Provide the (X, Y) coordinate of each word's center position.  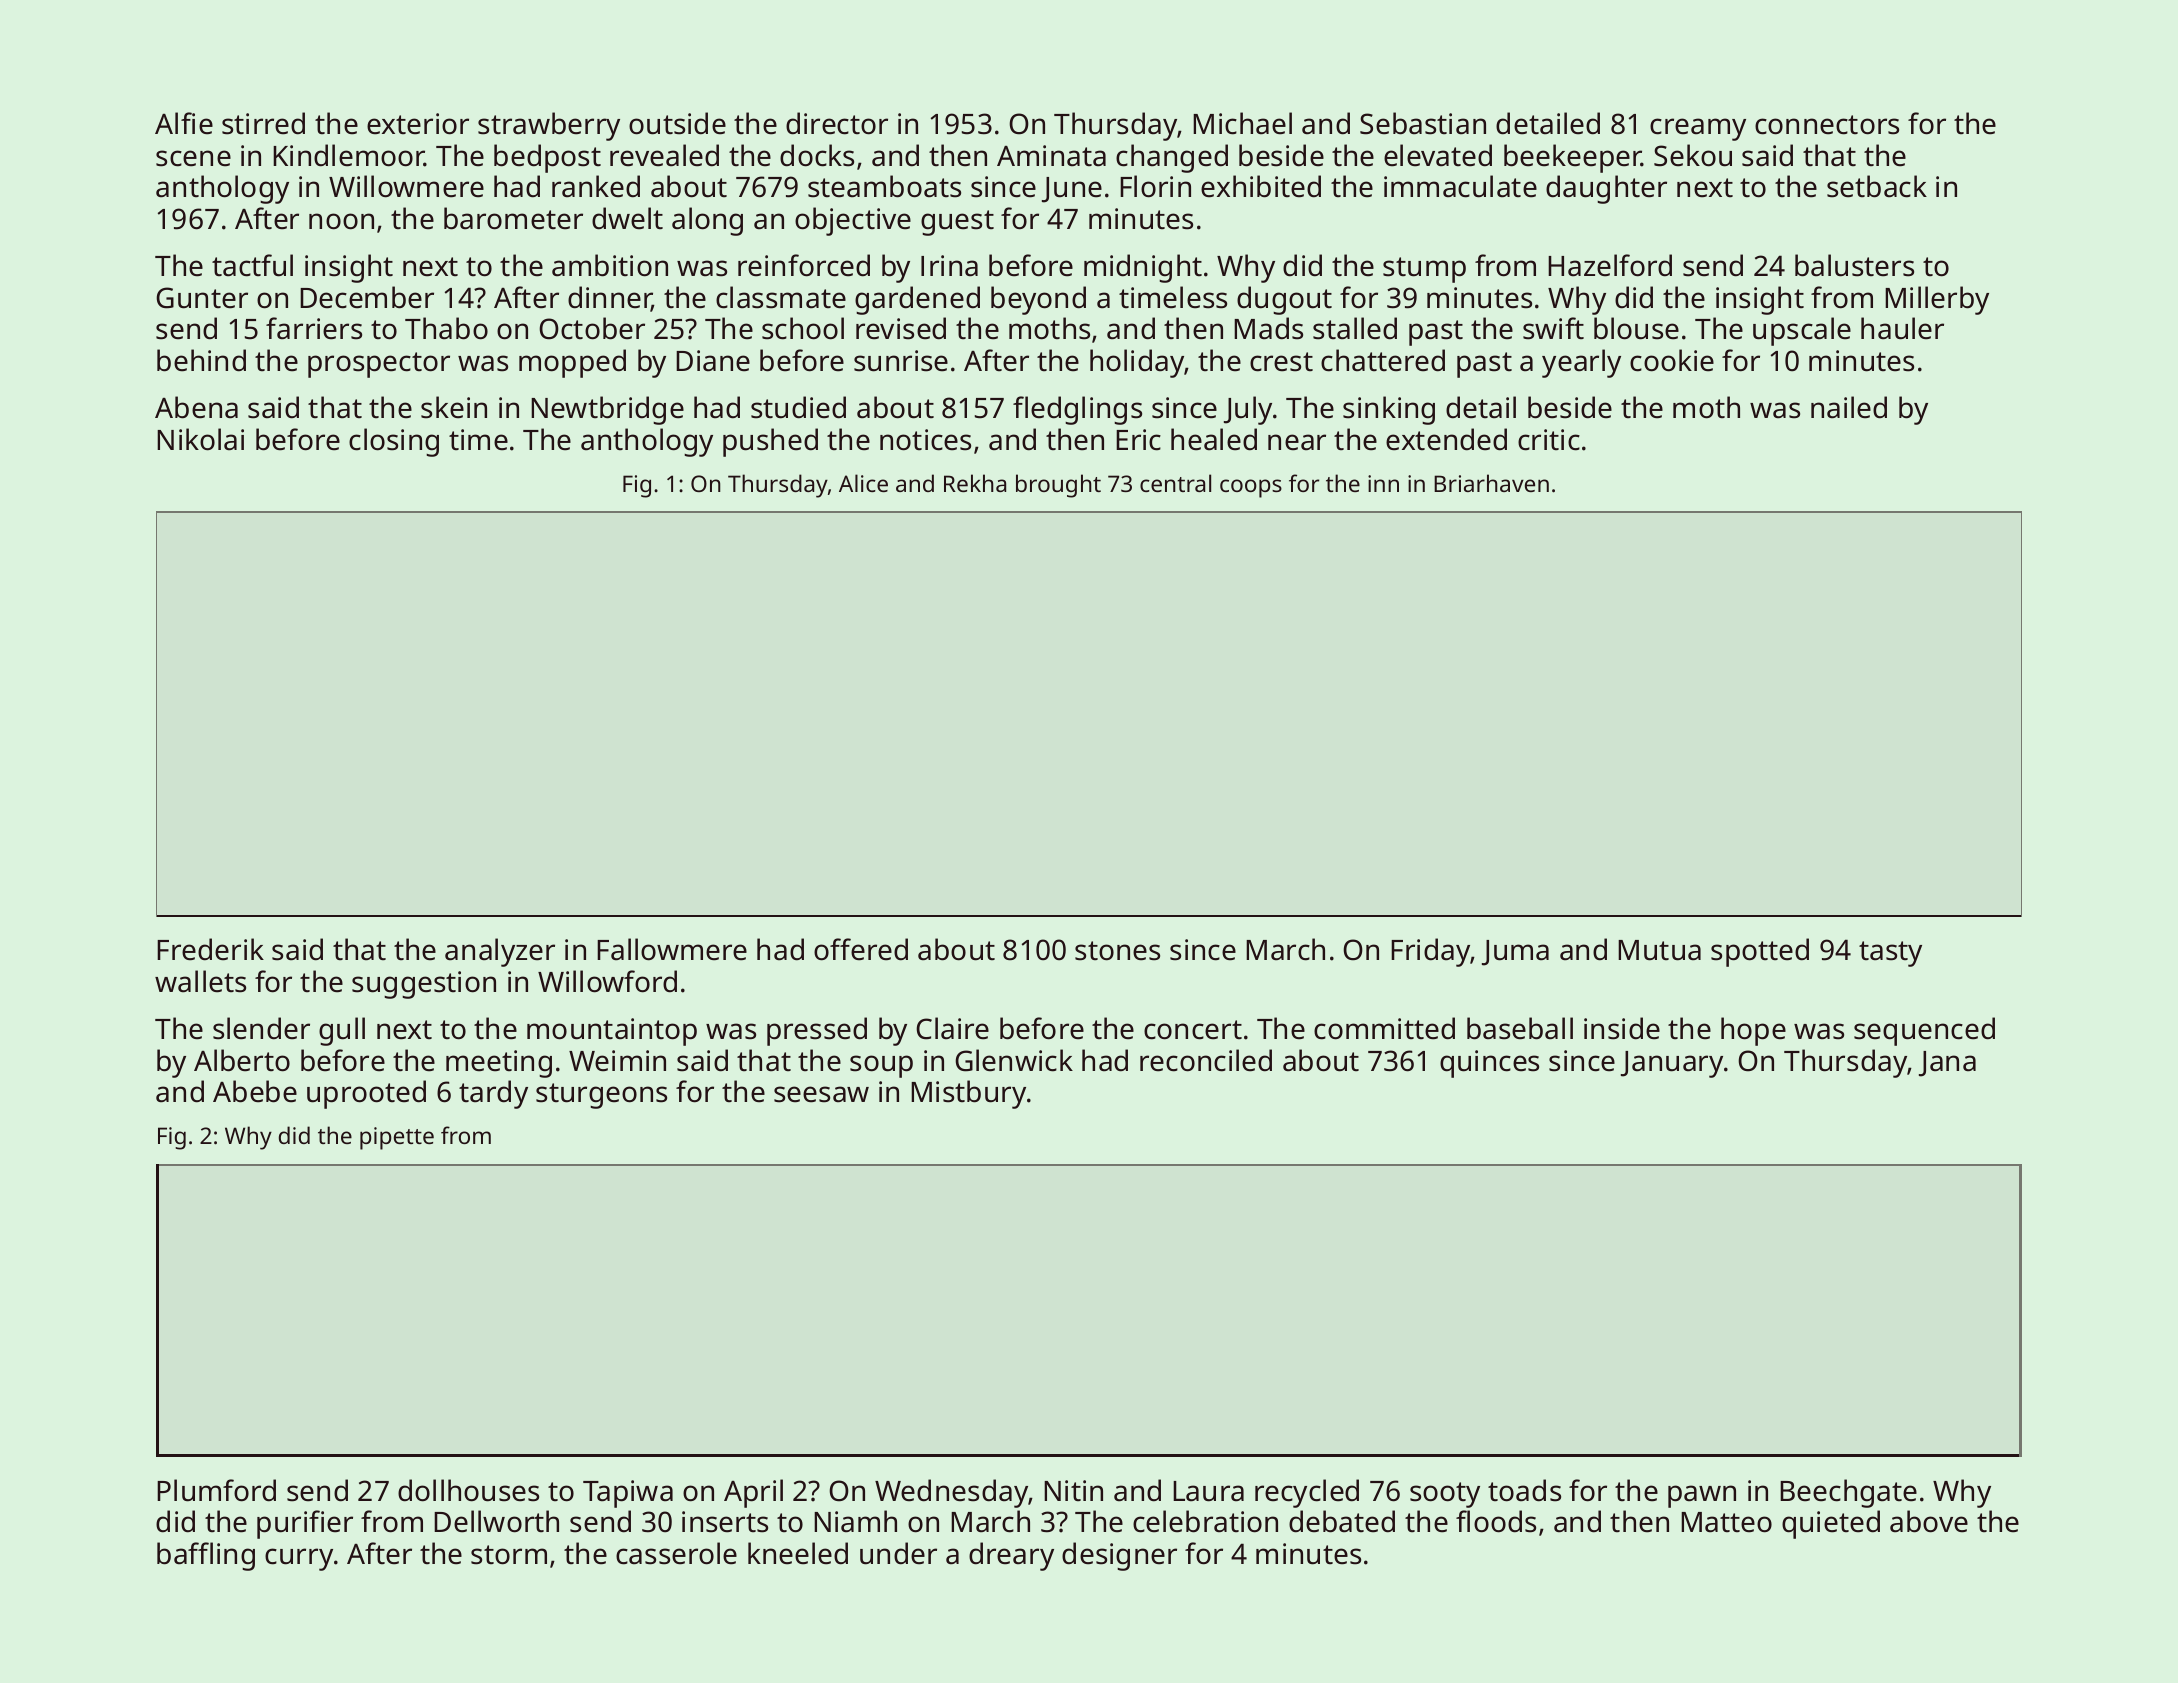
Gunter (202, 298)
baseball (1520, 1028)
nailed (1849, 407)
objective (853, 221)
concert (1193, 1030)
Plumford (216, 1490)
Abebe (255, 1091)
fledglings (1077, 410)
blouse (1636, 328)
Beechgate (1848, 1493)
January (1672, 1064)
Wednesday (952, 1493)
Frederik (210, 949)
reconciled (1206, 1060)
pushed (770, 442)
